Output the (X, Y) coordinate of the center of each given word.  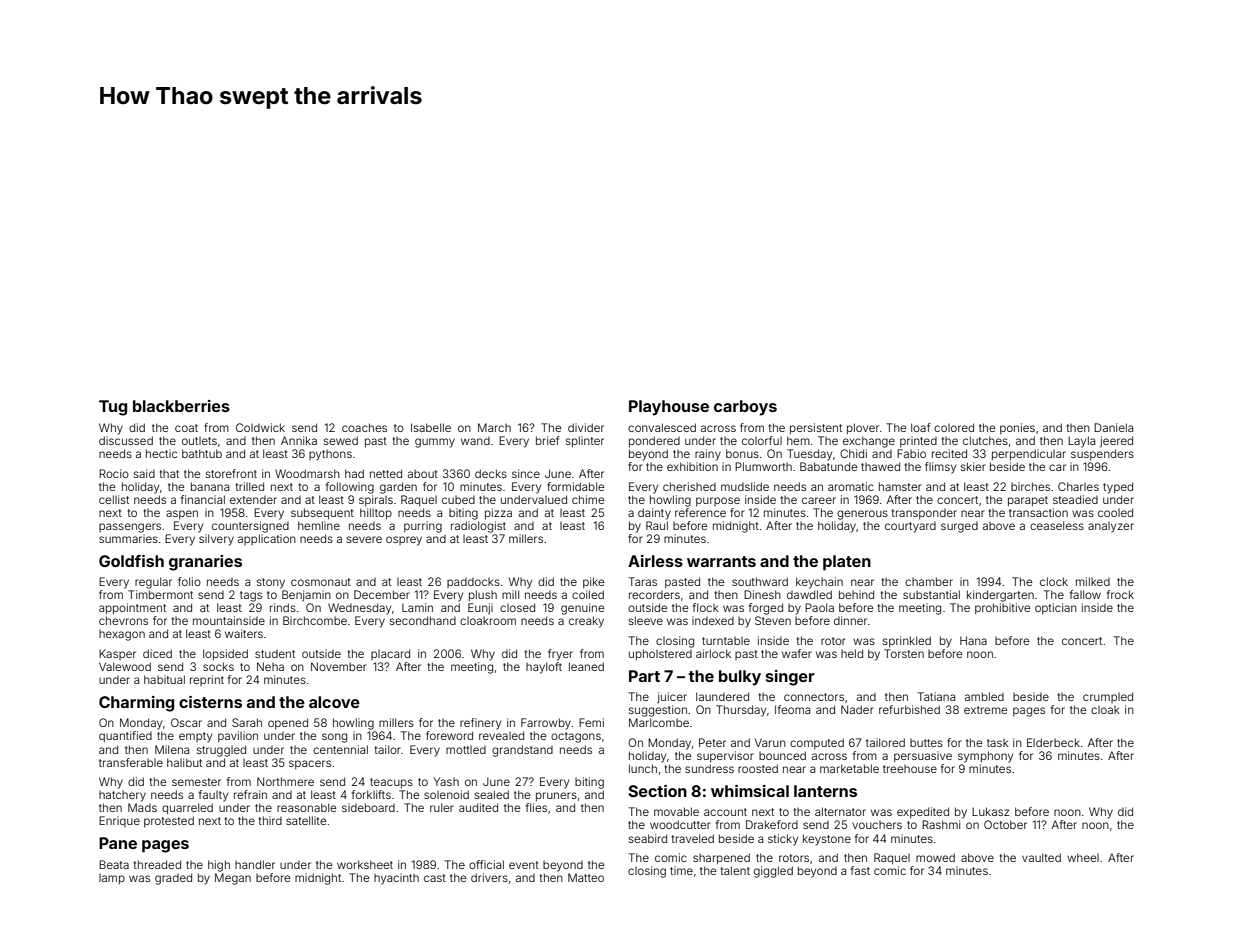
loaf (921, 427)
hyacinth (396, 879)
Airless (655, 561)
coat (186, 428)
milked (1093, 581)
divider (586, 427)
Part (644, 676)
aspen (182, 514)
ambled (984, 696)
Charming (136, 704)
